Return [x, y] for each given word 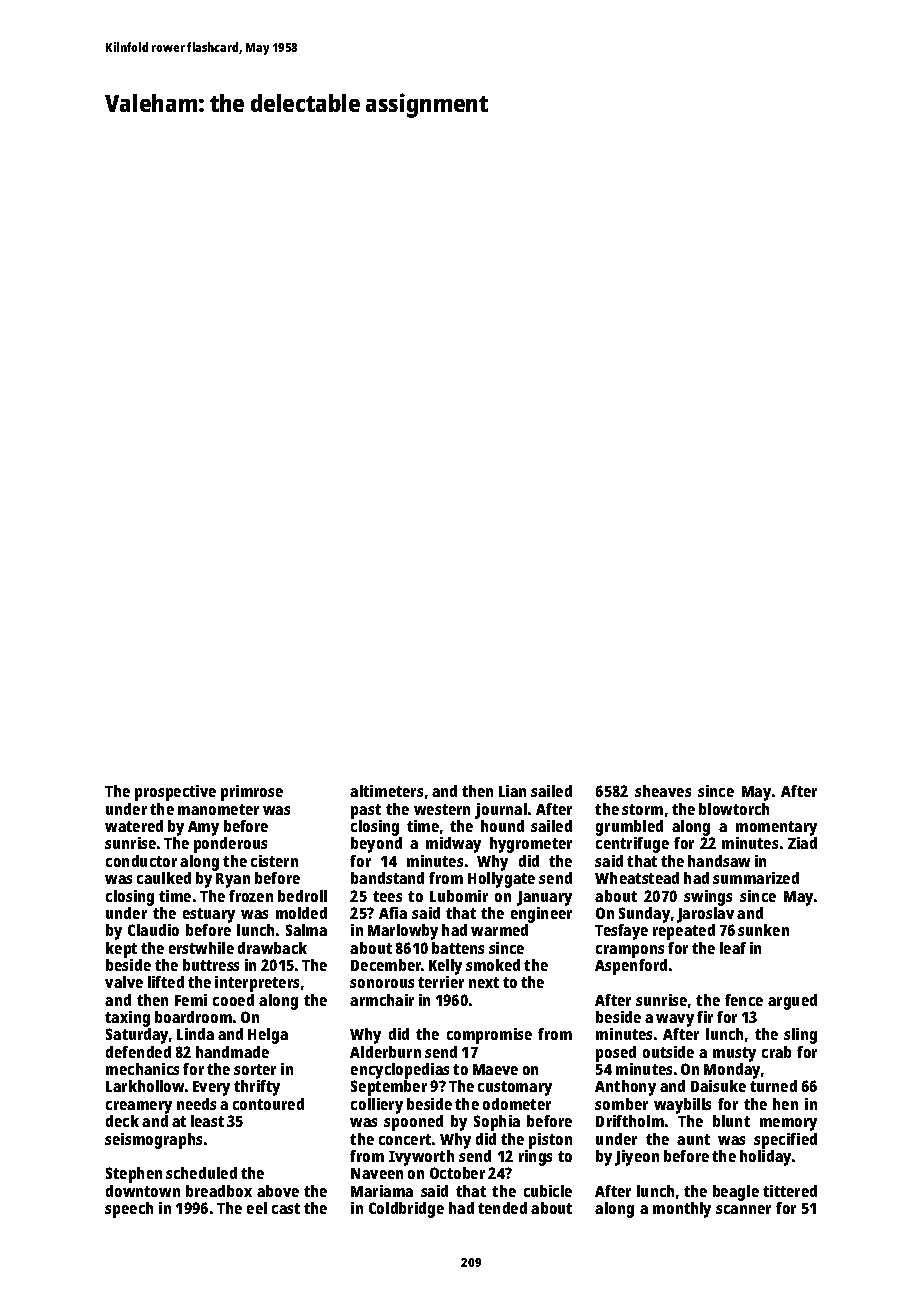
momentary [776, 828]
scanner [743, 1209]
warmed [499, 930]
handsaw [719, 861]
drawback [272, 948]
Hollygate [501, 880]
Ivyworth [421, 1158]
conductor [141, 861]
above [278, 1191]
